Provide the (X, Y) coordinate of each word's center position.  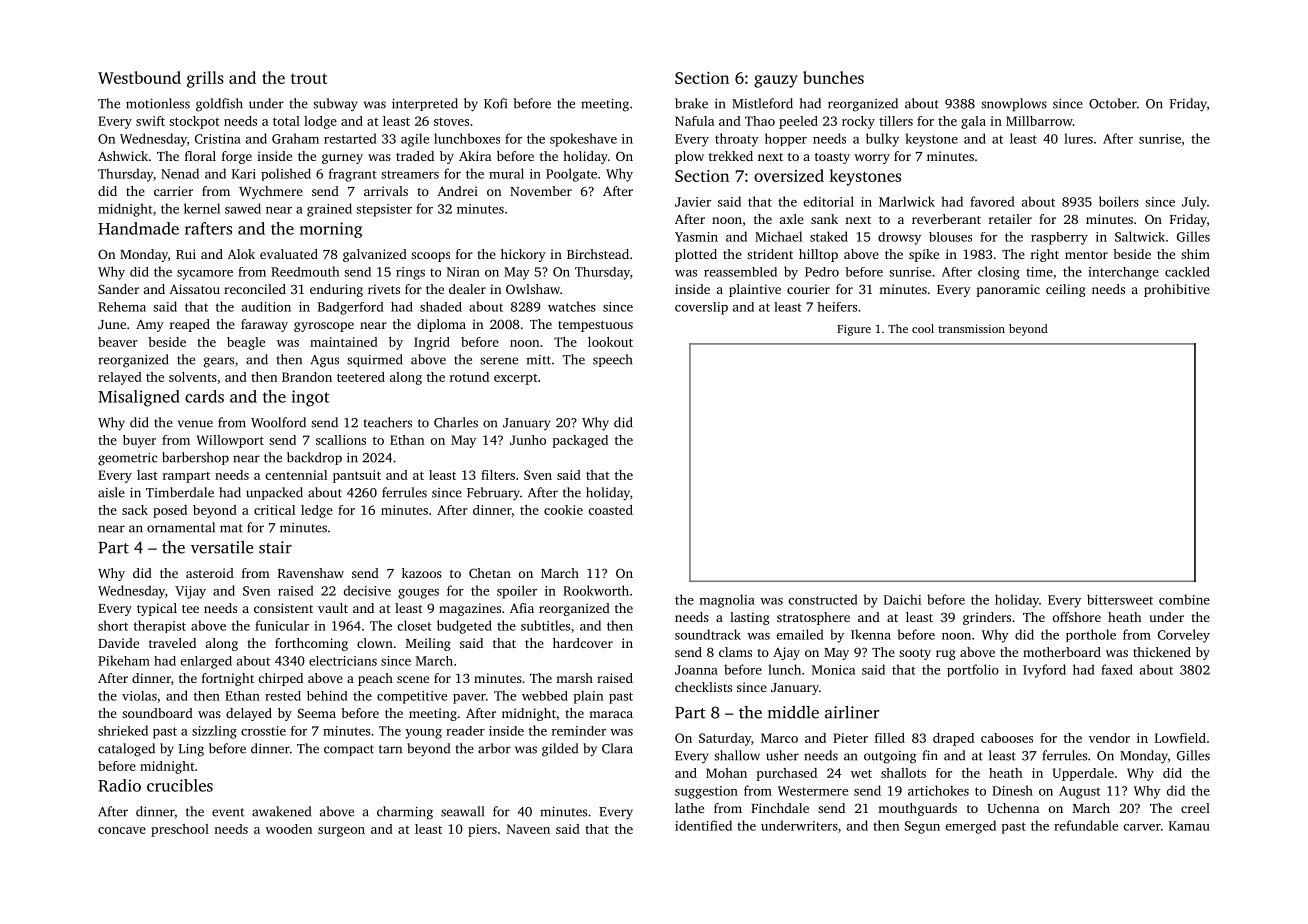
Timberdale (180, 492)
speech (612, 360)
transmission (971, 328)
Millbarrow (1039, 121)
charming (405, 813)
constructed (823, 599)
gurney (342, 159)
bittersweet (1120, 599)
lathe (689, 808)
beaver (118, 342)
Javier (693, 202)
